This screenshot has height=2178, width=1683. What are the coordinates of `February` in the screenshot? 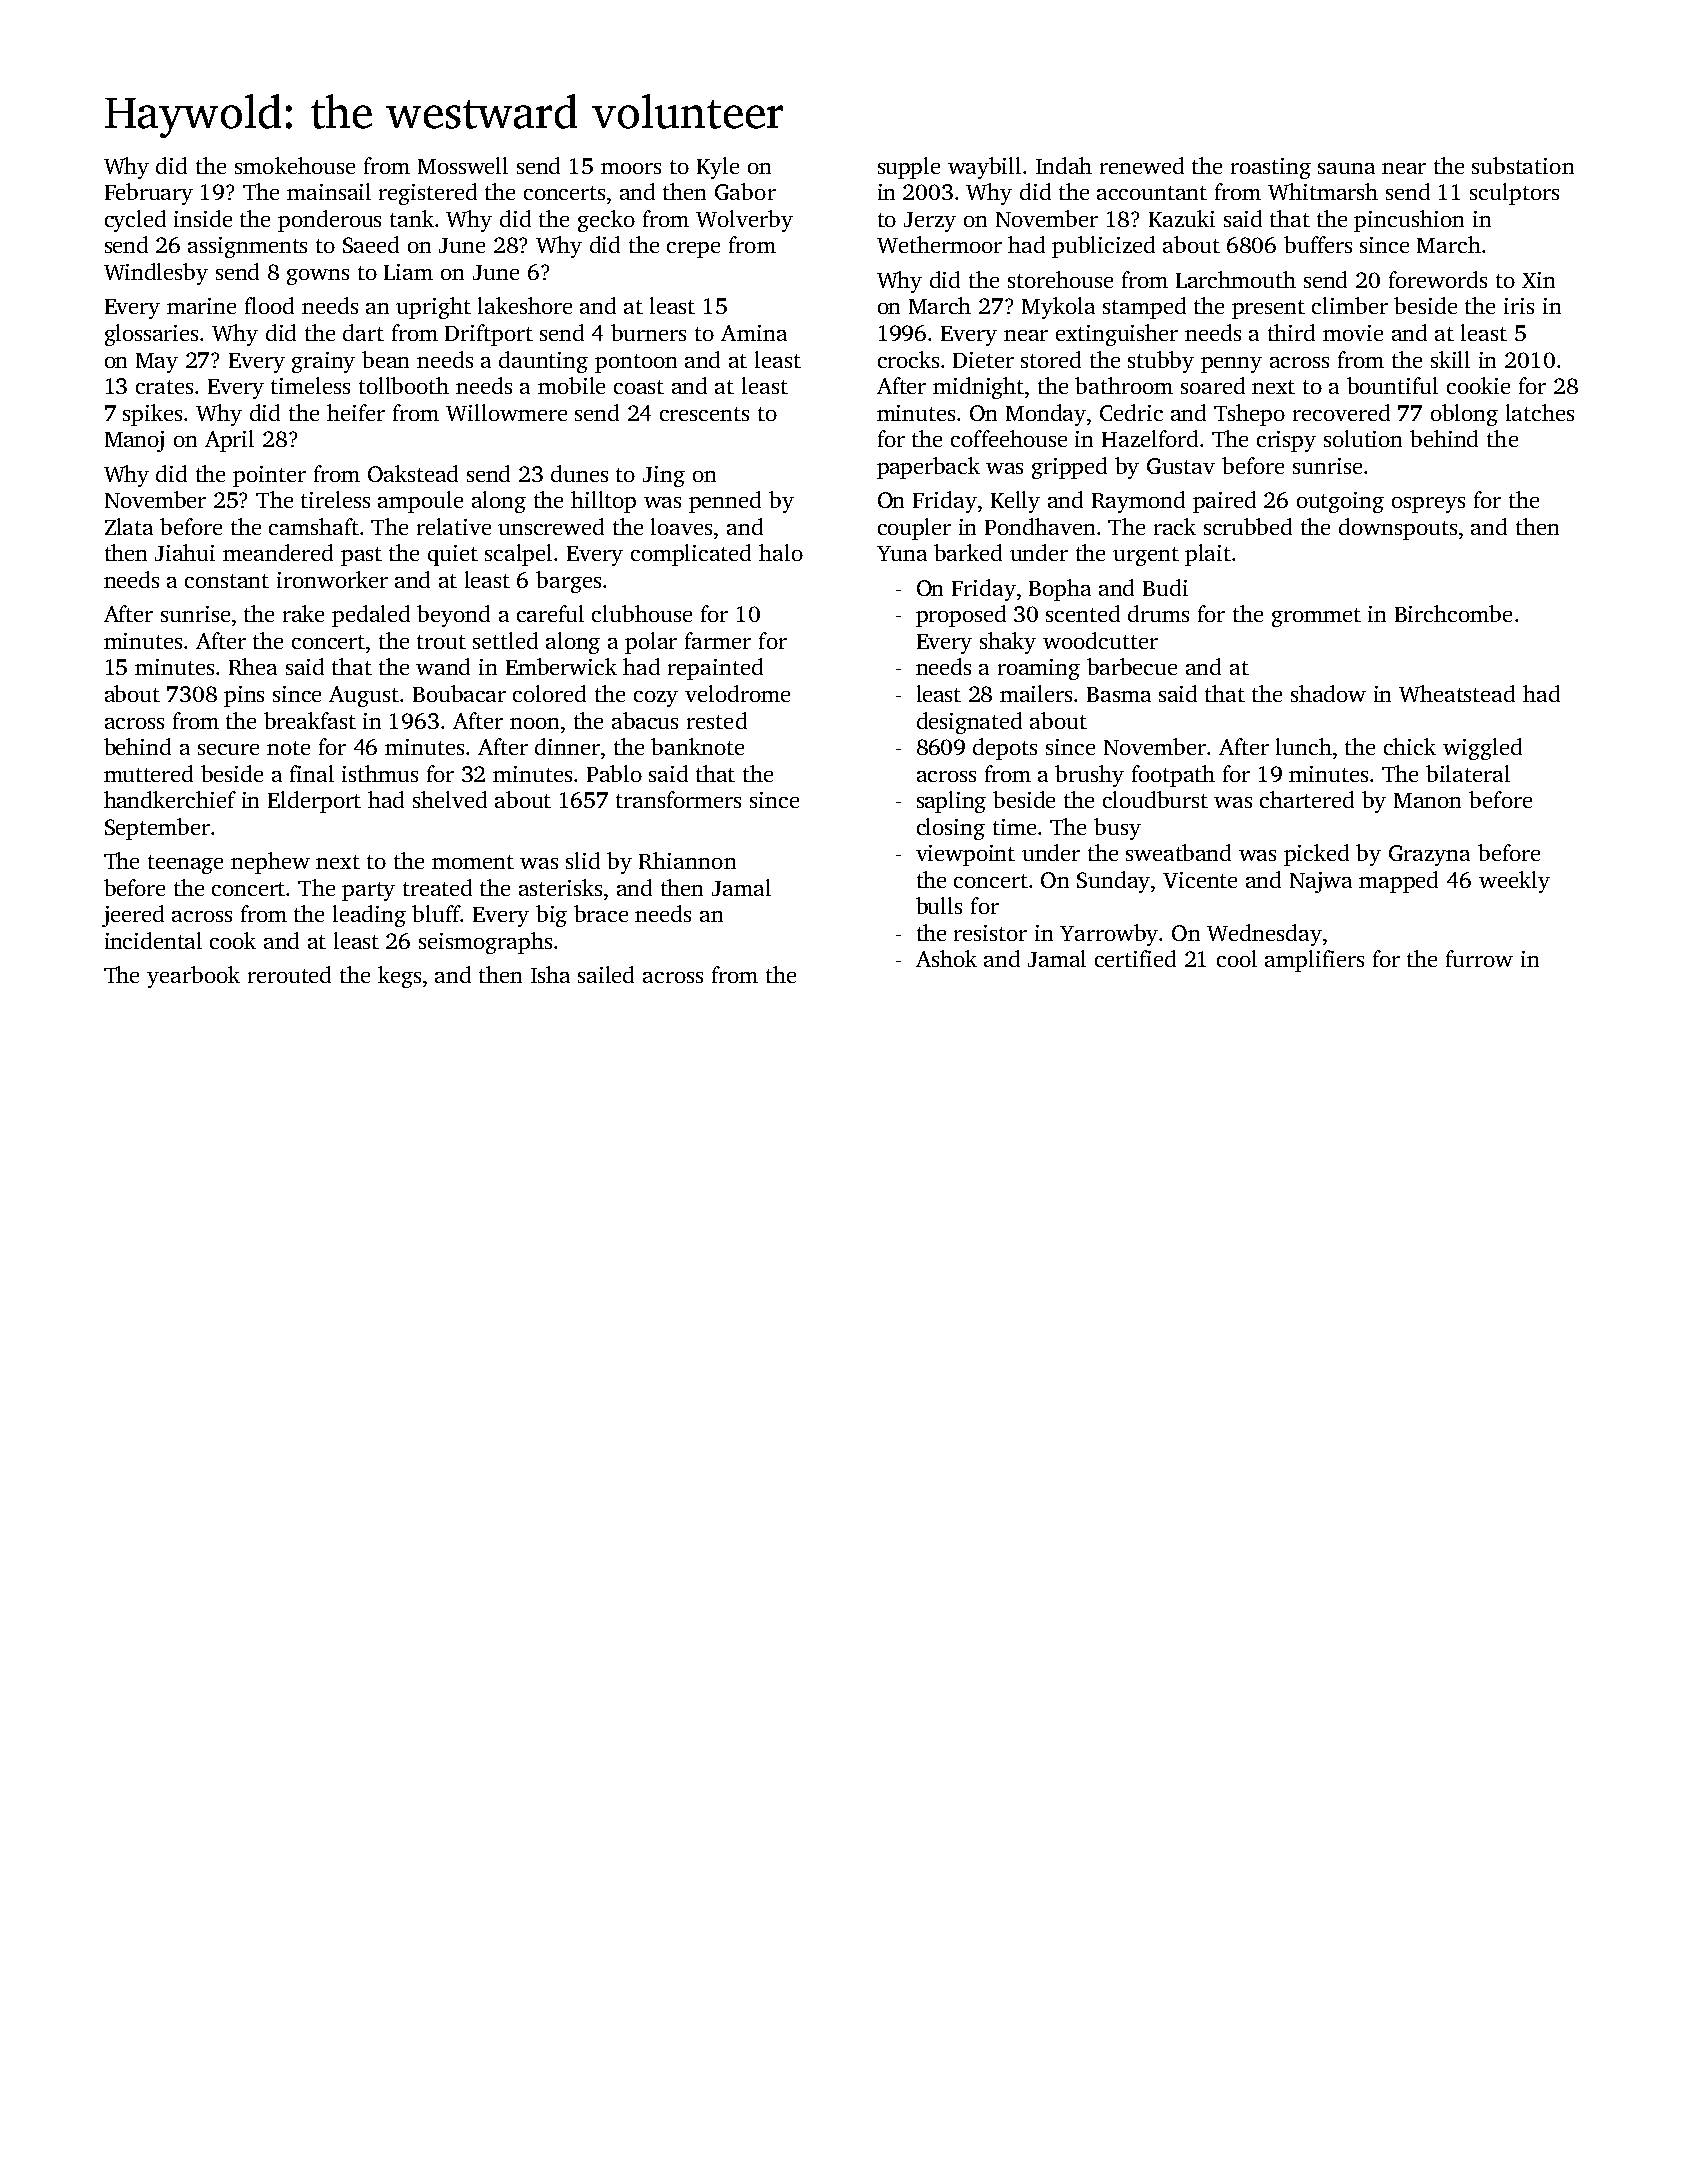 It's located at (149, 194).
